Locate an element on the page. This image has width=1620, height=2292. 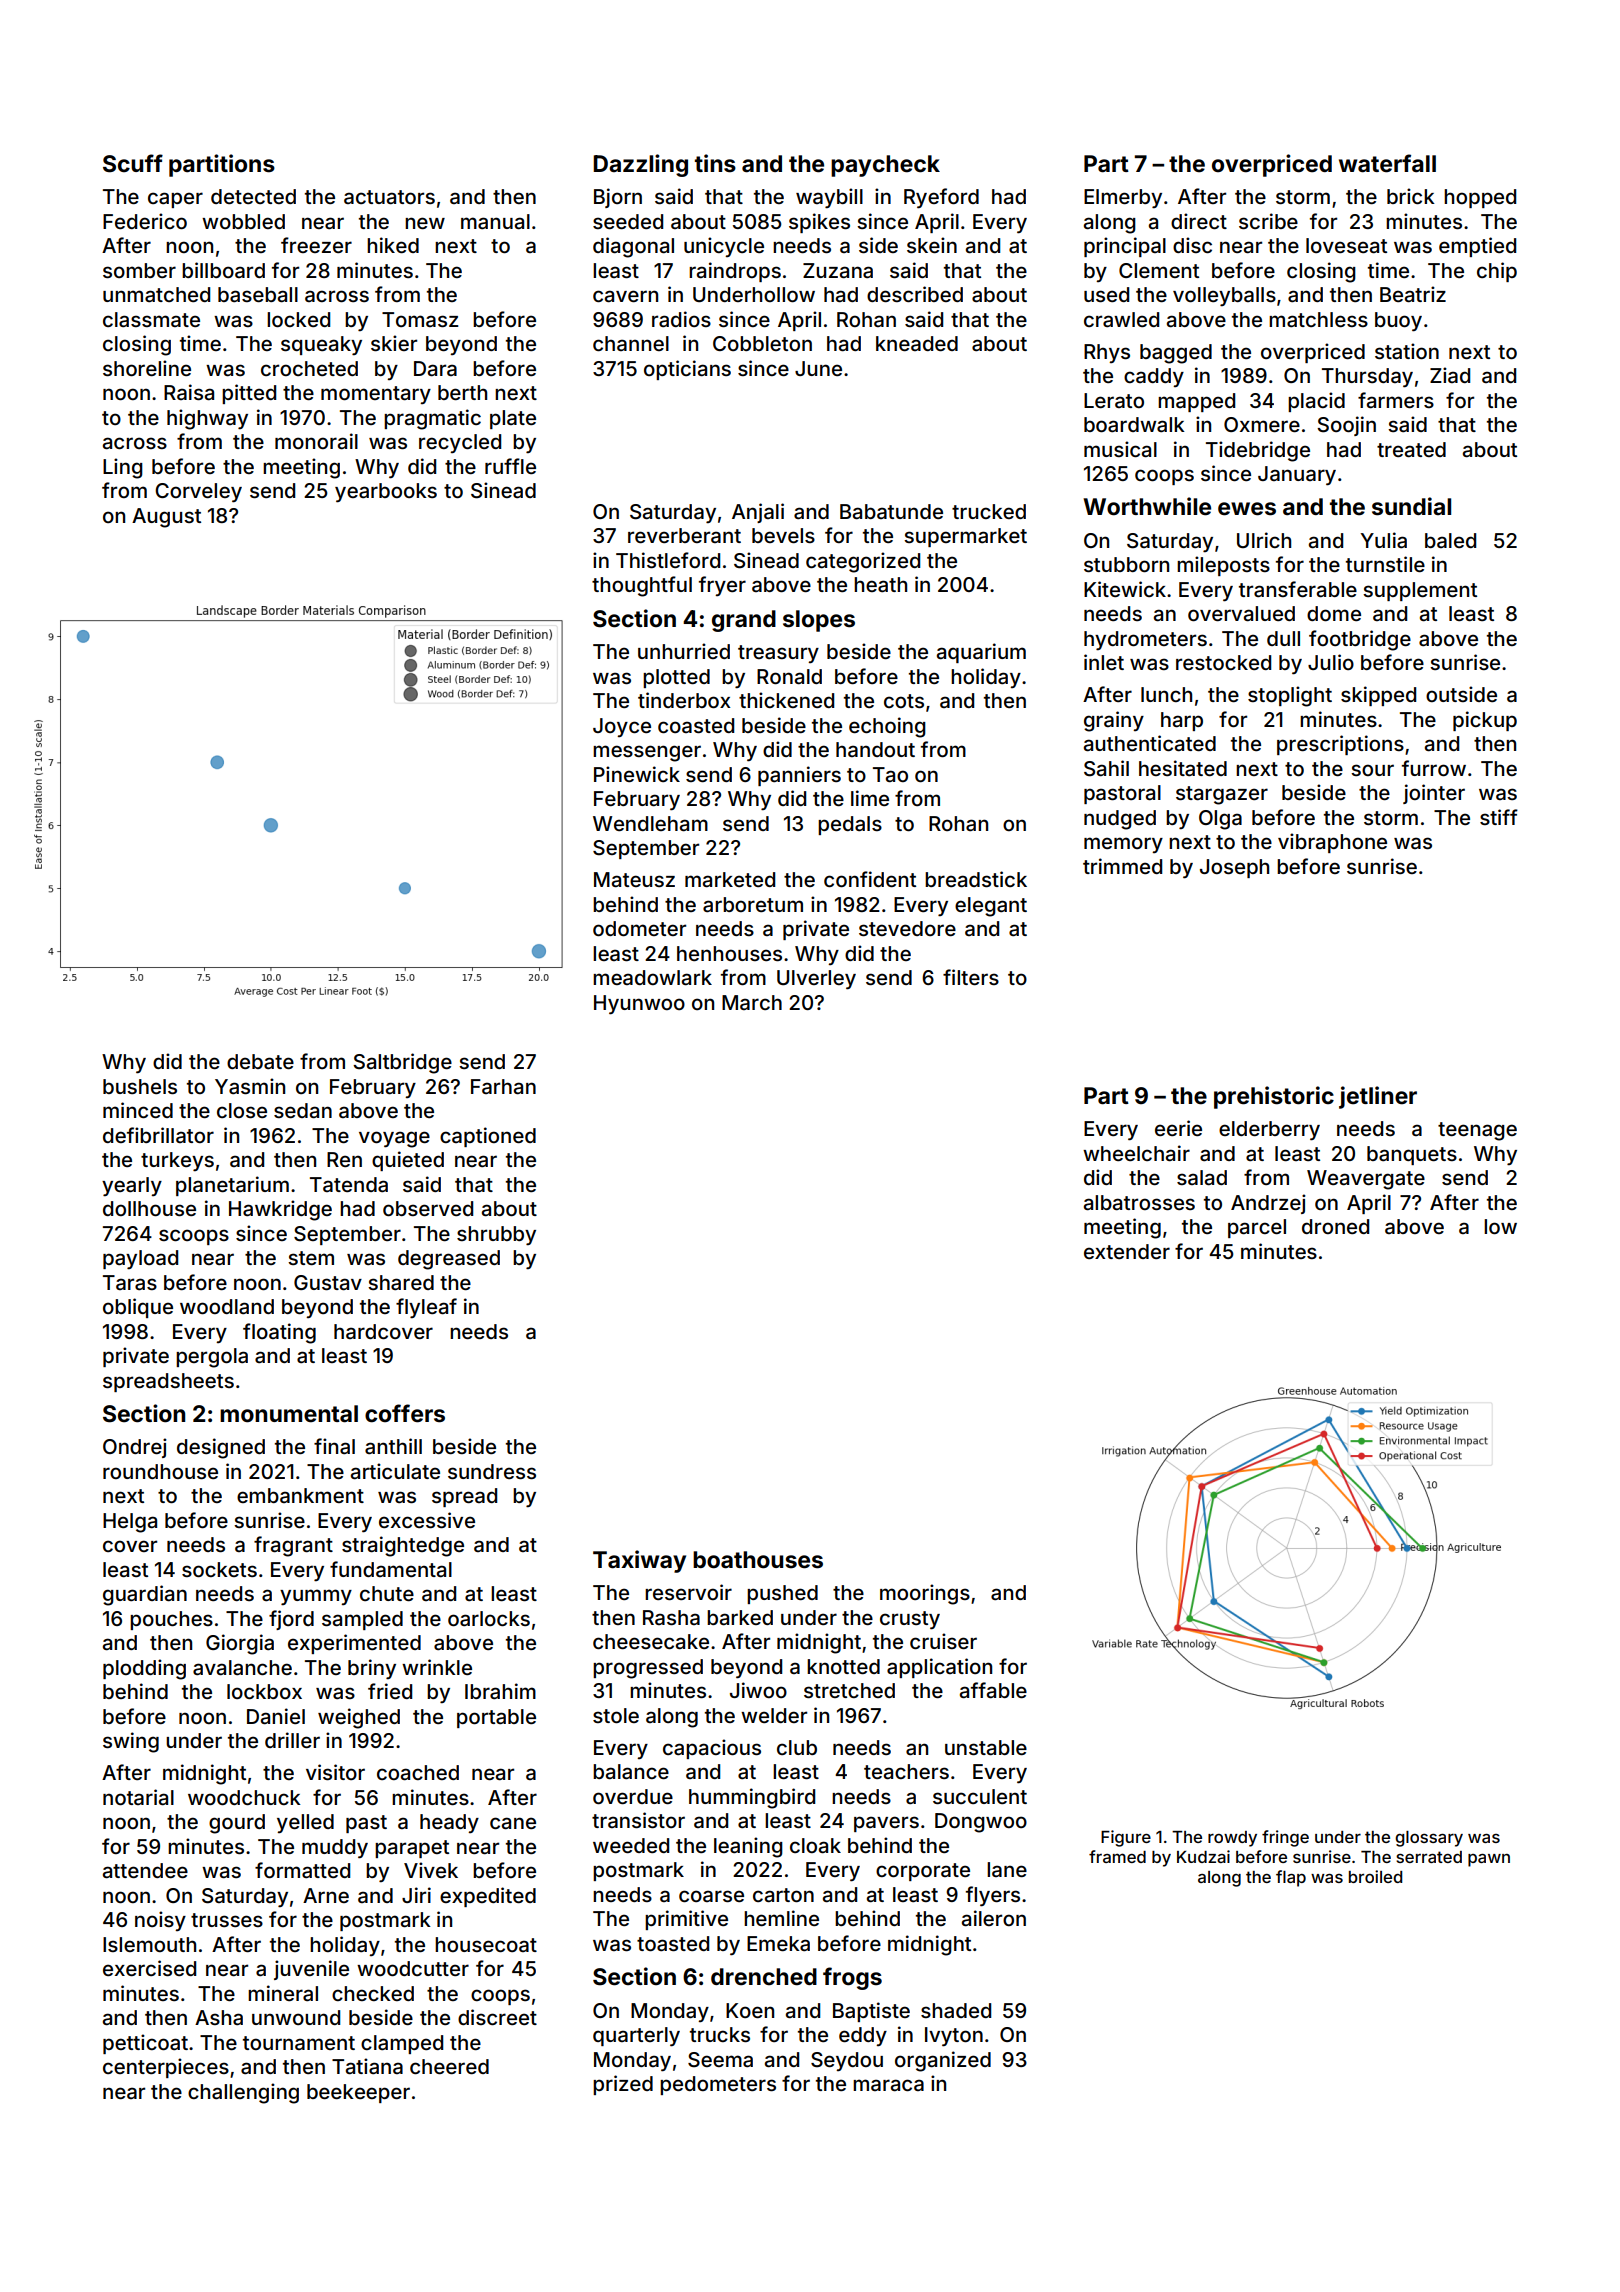
Helga is located at coordinates (130, 1523).
